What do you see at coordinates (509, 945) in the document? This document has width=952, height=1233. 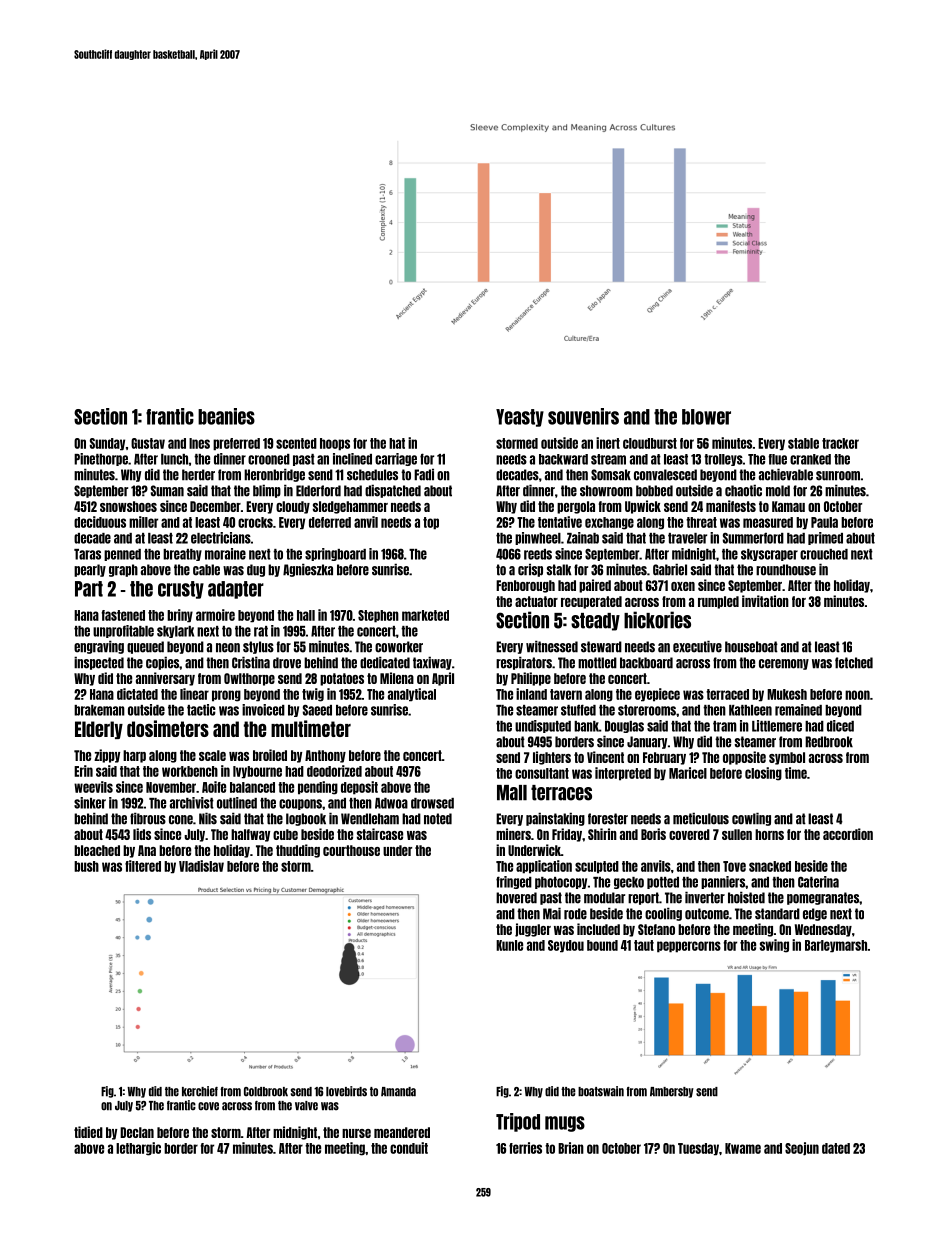 I see `Kunle` at bounding box center [509, 945].
